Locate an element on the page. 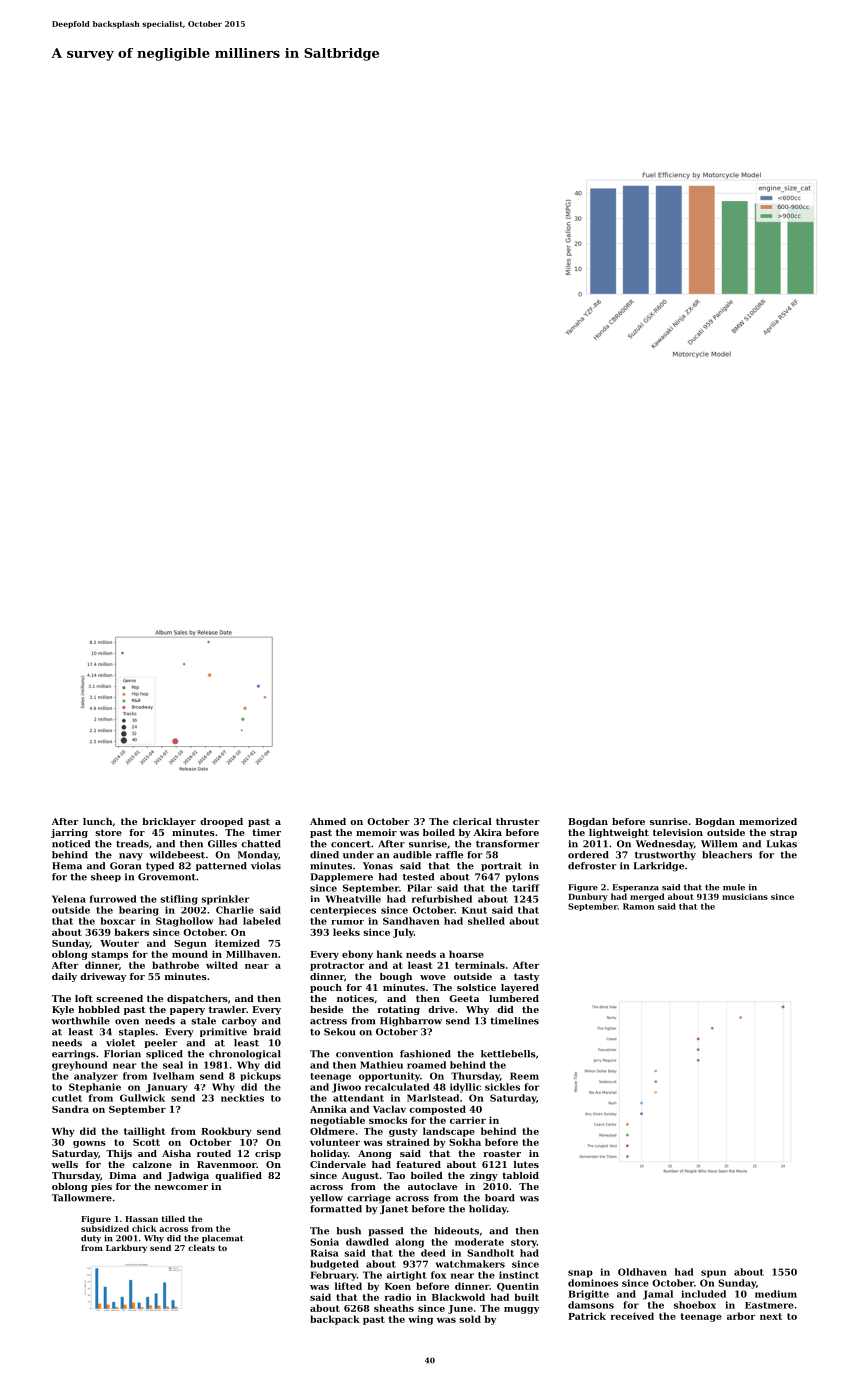 The height and width of the document is (1400, 849). memorized is located at coordinates (768, 821).
